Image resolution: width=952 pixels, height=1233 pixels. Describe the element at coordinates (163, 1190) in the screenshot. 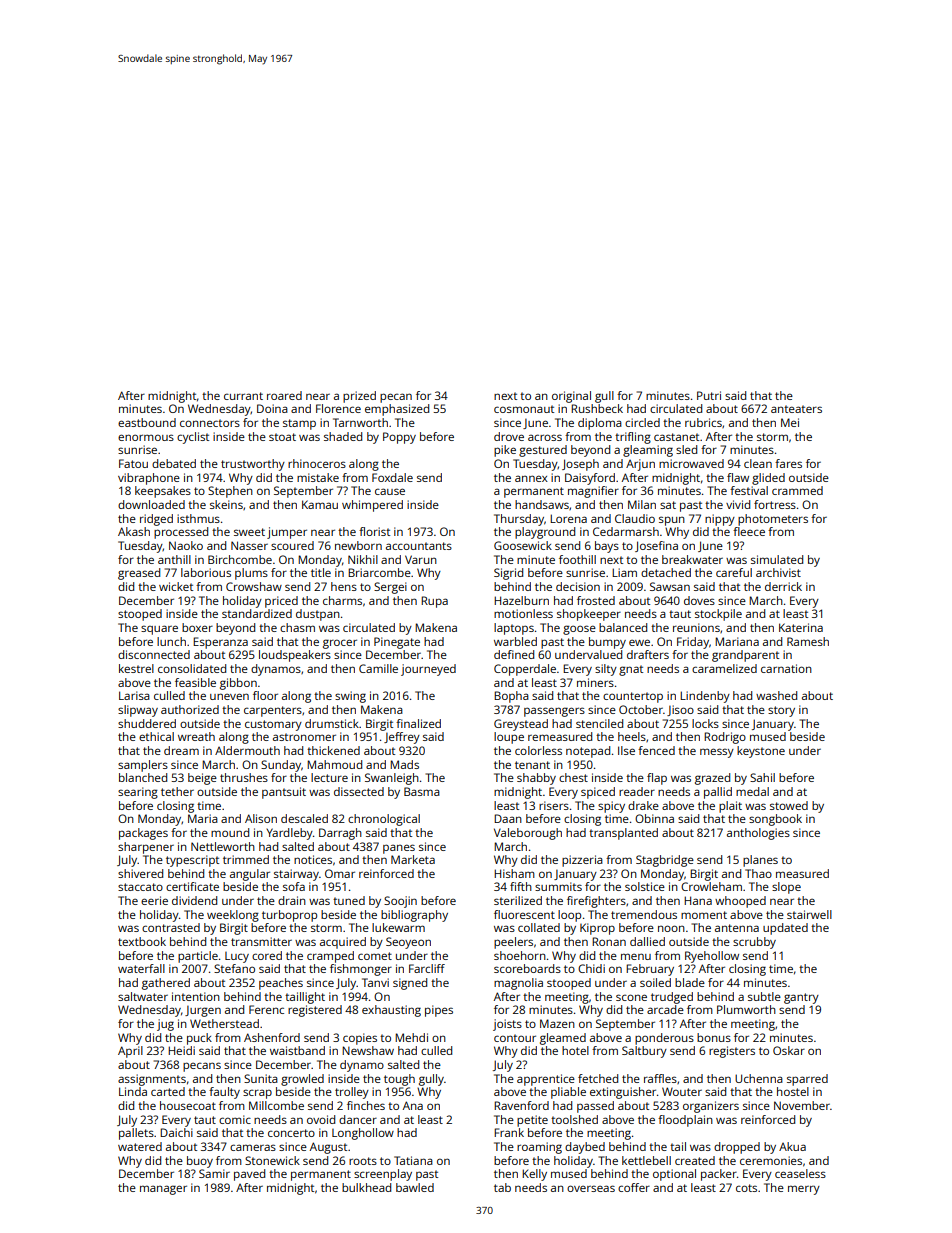

I see `manager` at that location.
